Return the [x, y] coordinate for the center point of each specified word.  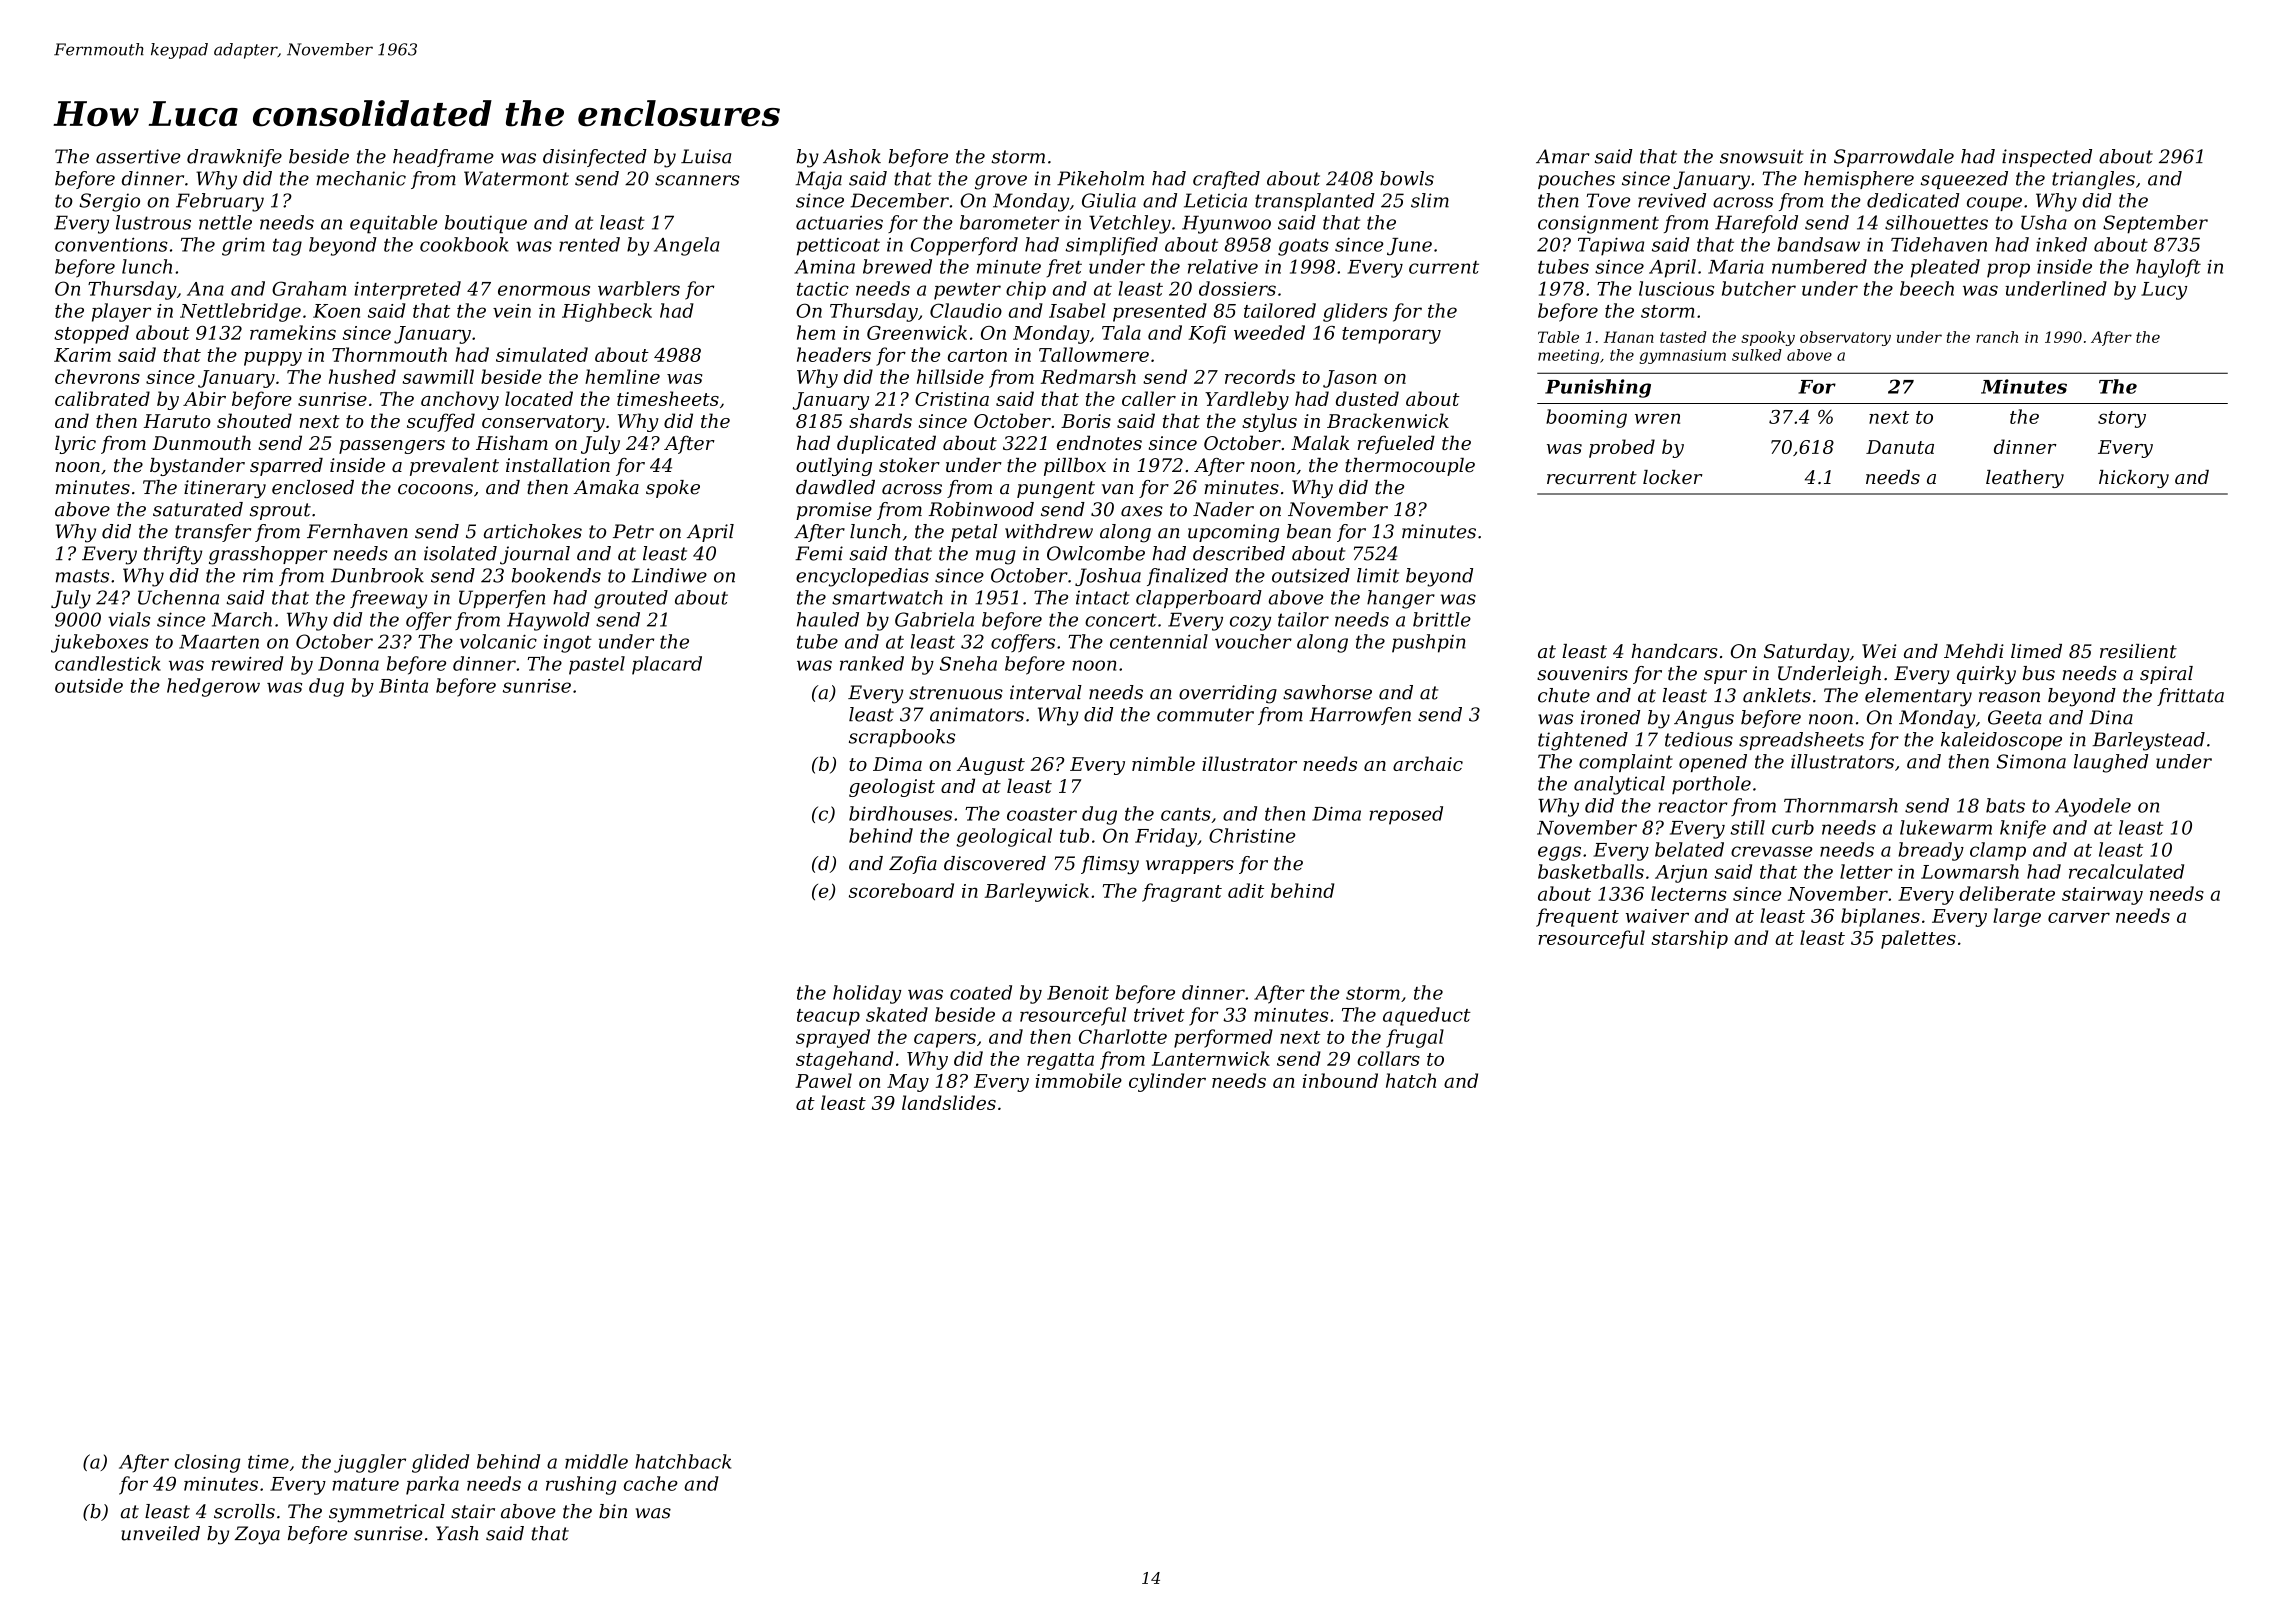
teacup [828, 1017]
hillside [950, 376]
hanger [1401, 599]
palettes [1918, 939]
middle [596, 1461]
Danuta [1900, 447]
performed [1223, 1038]
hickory [2134, 479]
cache [651, 1483]
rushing [581, 1485]
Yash [457, 1533]
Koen [336, 311]
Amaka [606, 487]
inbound [1340, 1080]
